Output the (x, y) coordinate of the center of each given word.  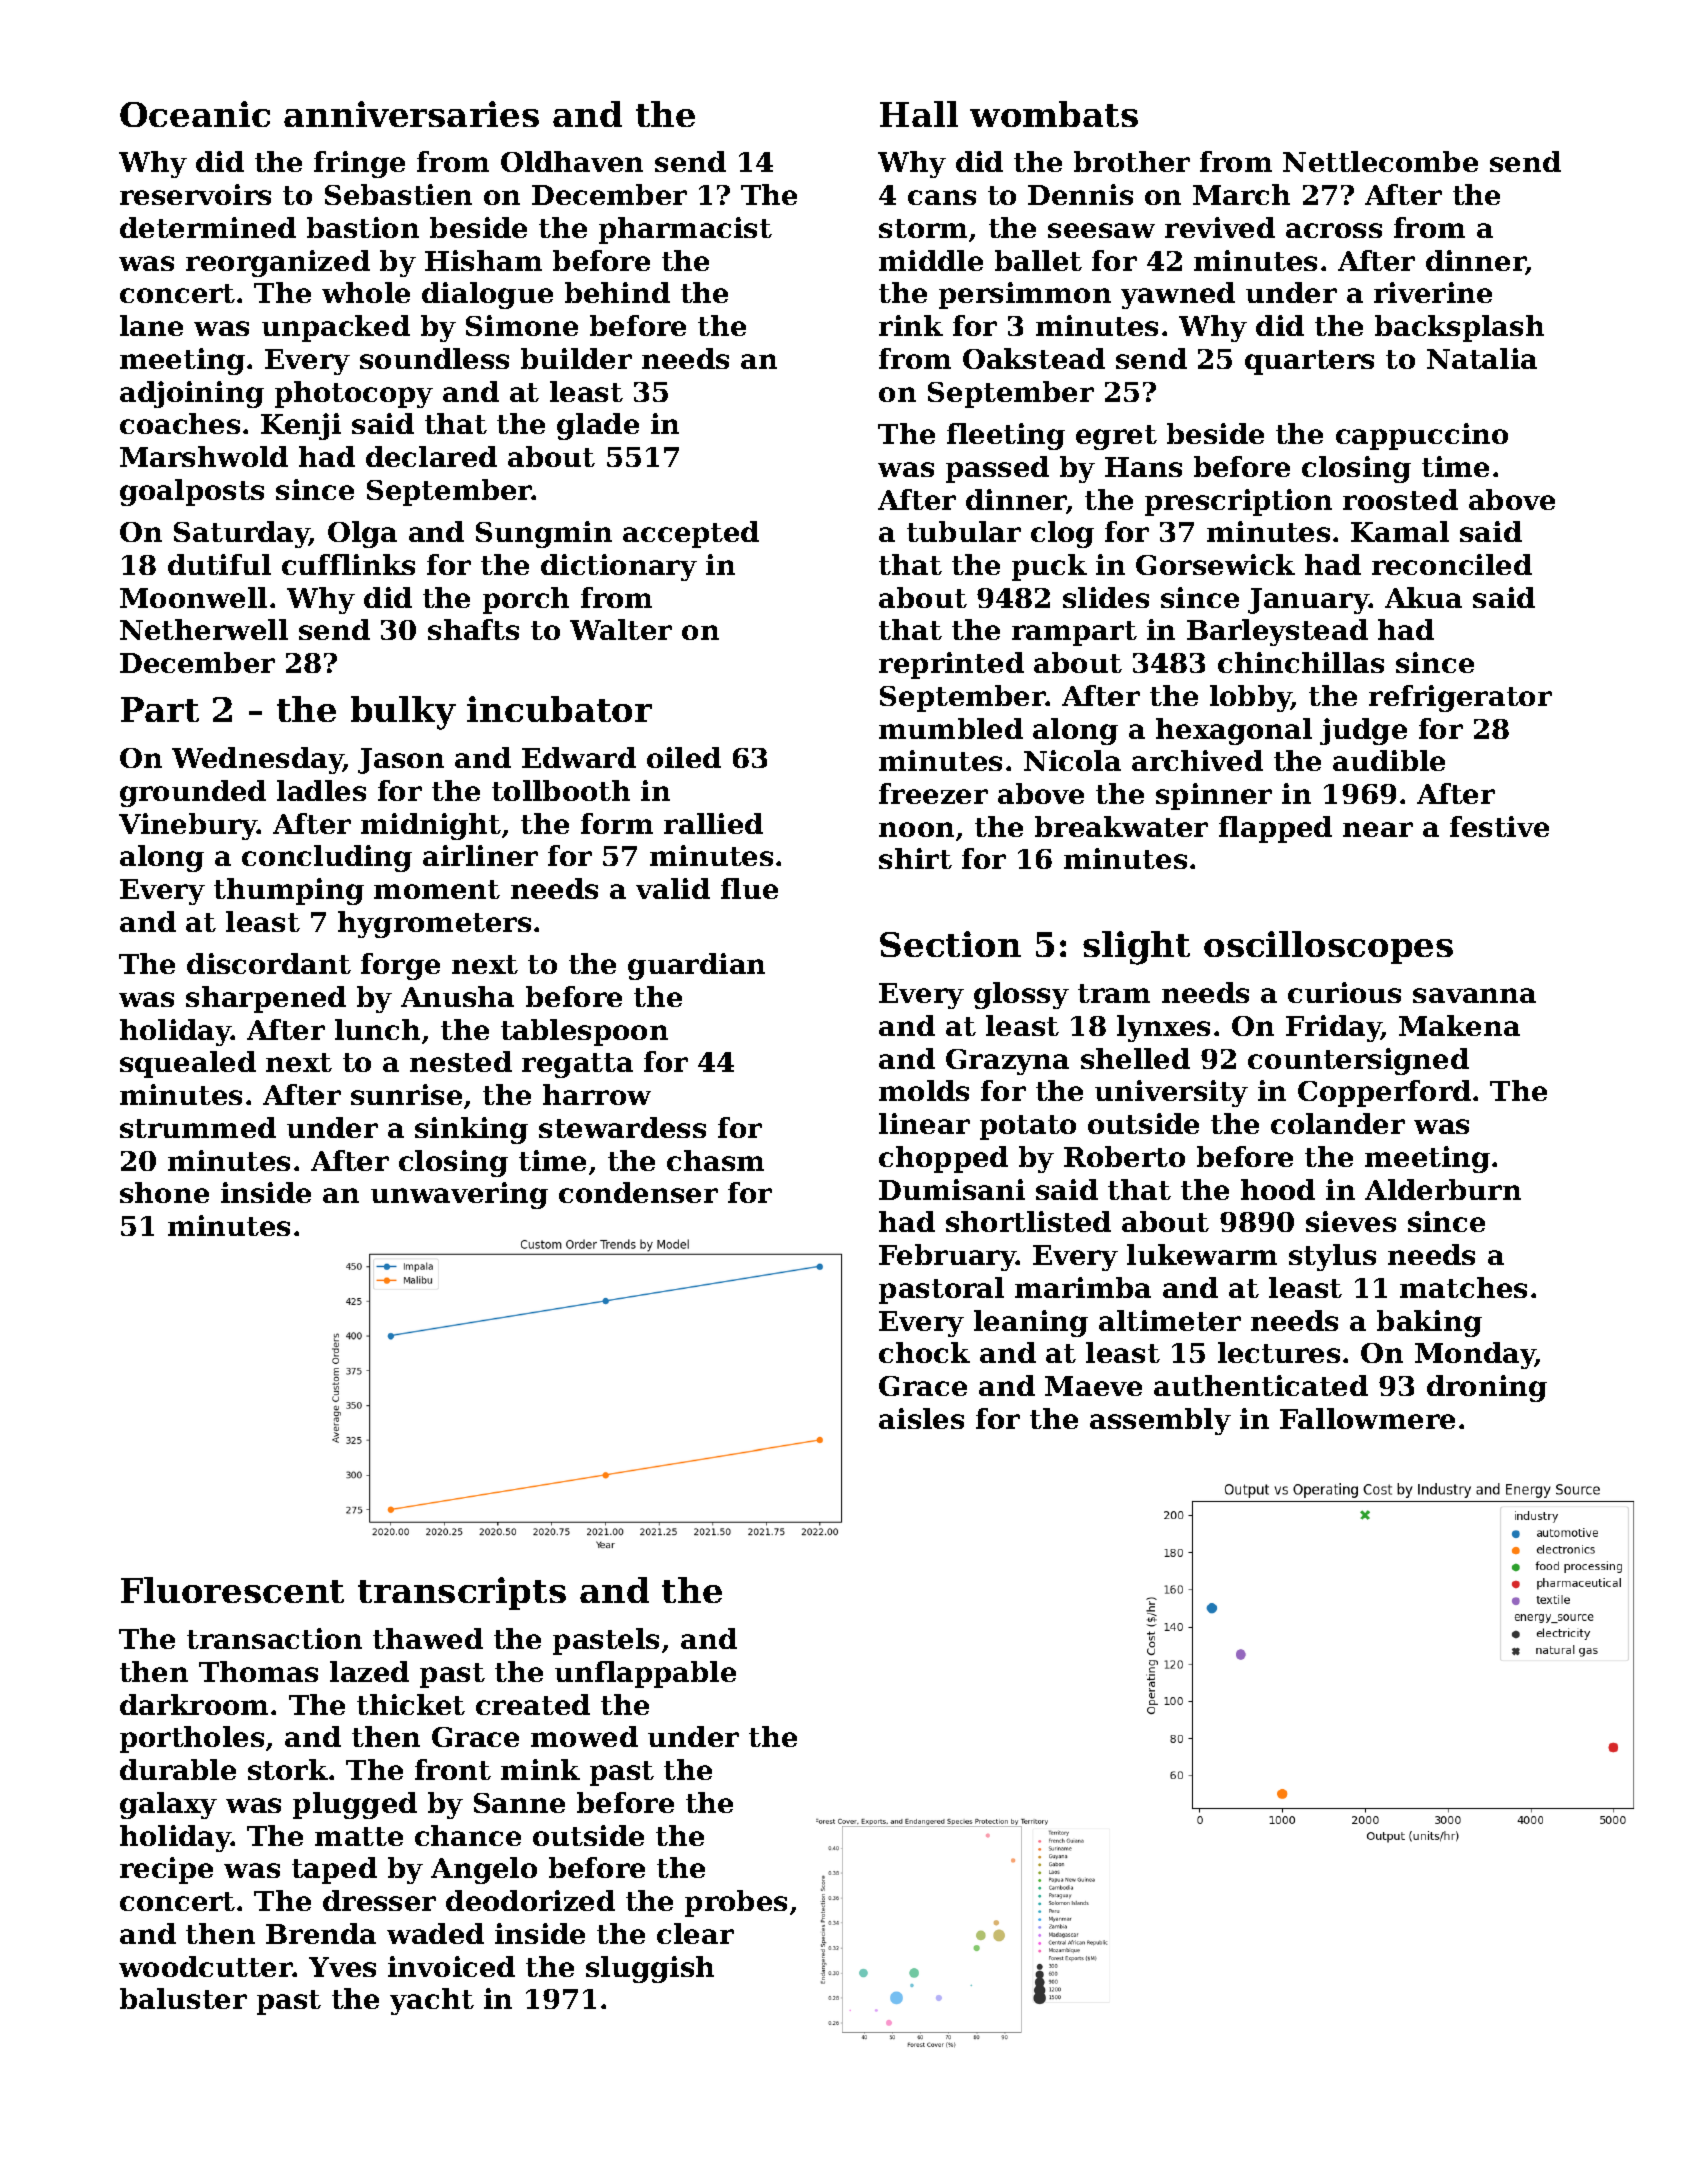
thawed (428, 1638)
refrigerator (1460, 698)
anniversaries (411, 114)
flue (749, 888)
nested (461, 1061)
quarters (1309, 362)
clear (695, 1933)
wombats (1054, 114)
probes (736, 1903)
